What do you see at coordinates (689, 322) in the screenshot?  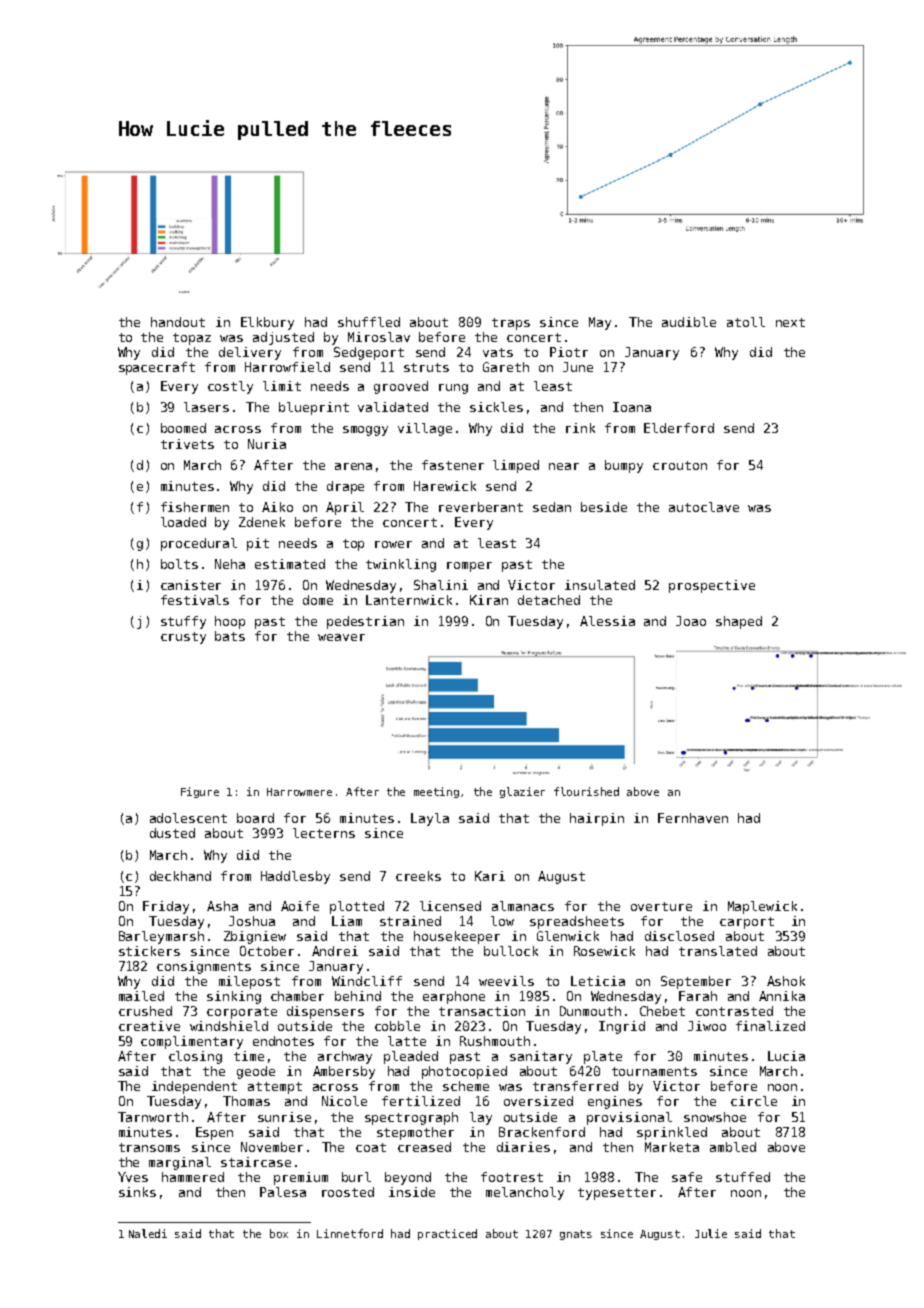 I see `audible` at bounding box center [689, 322].
